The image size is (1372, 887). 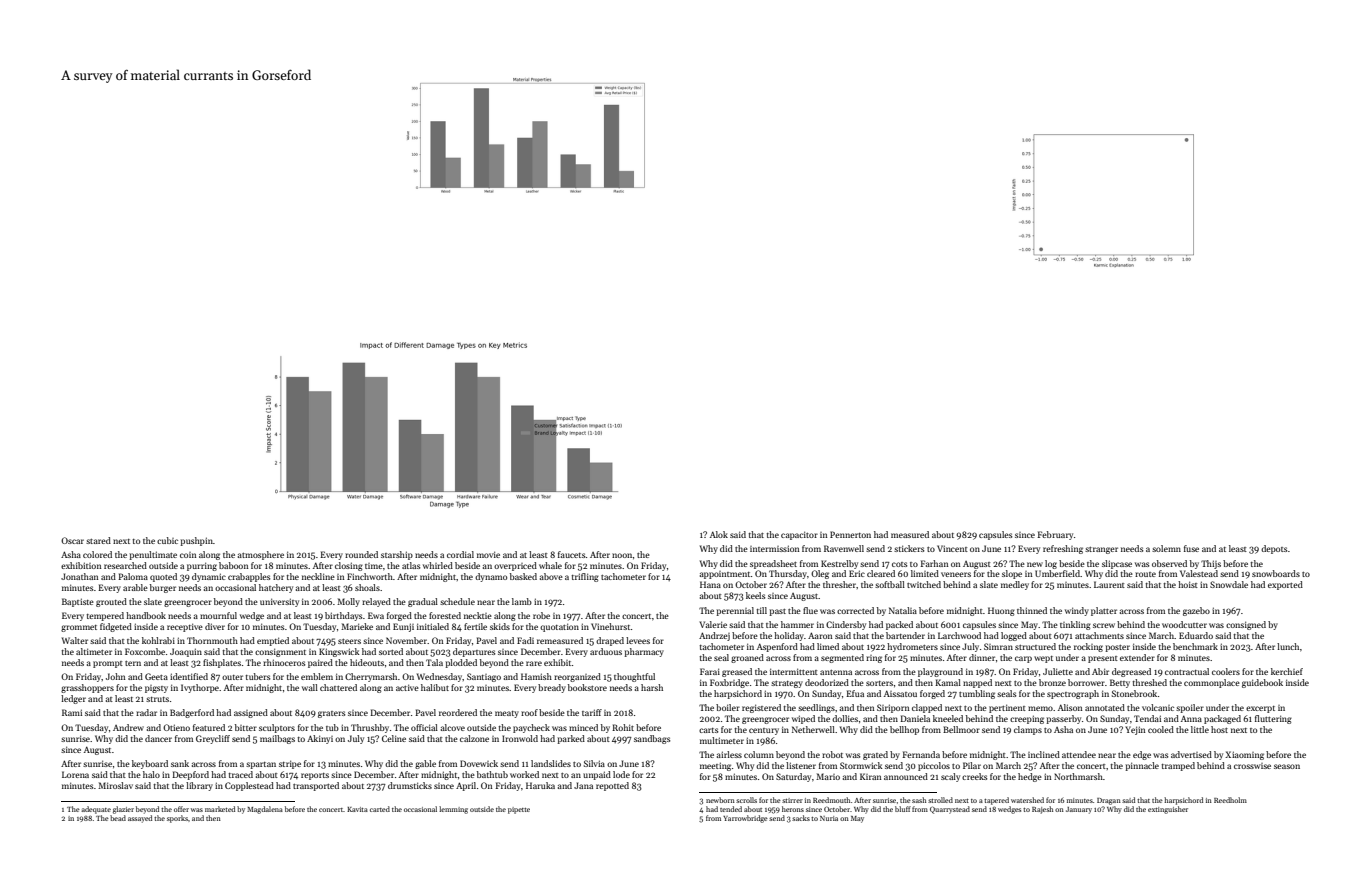 I want to click on packaged, so click(x=1222, y=719).
